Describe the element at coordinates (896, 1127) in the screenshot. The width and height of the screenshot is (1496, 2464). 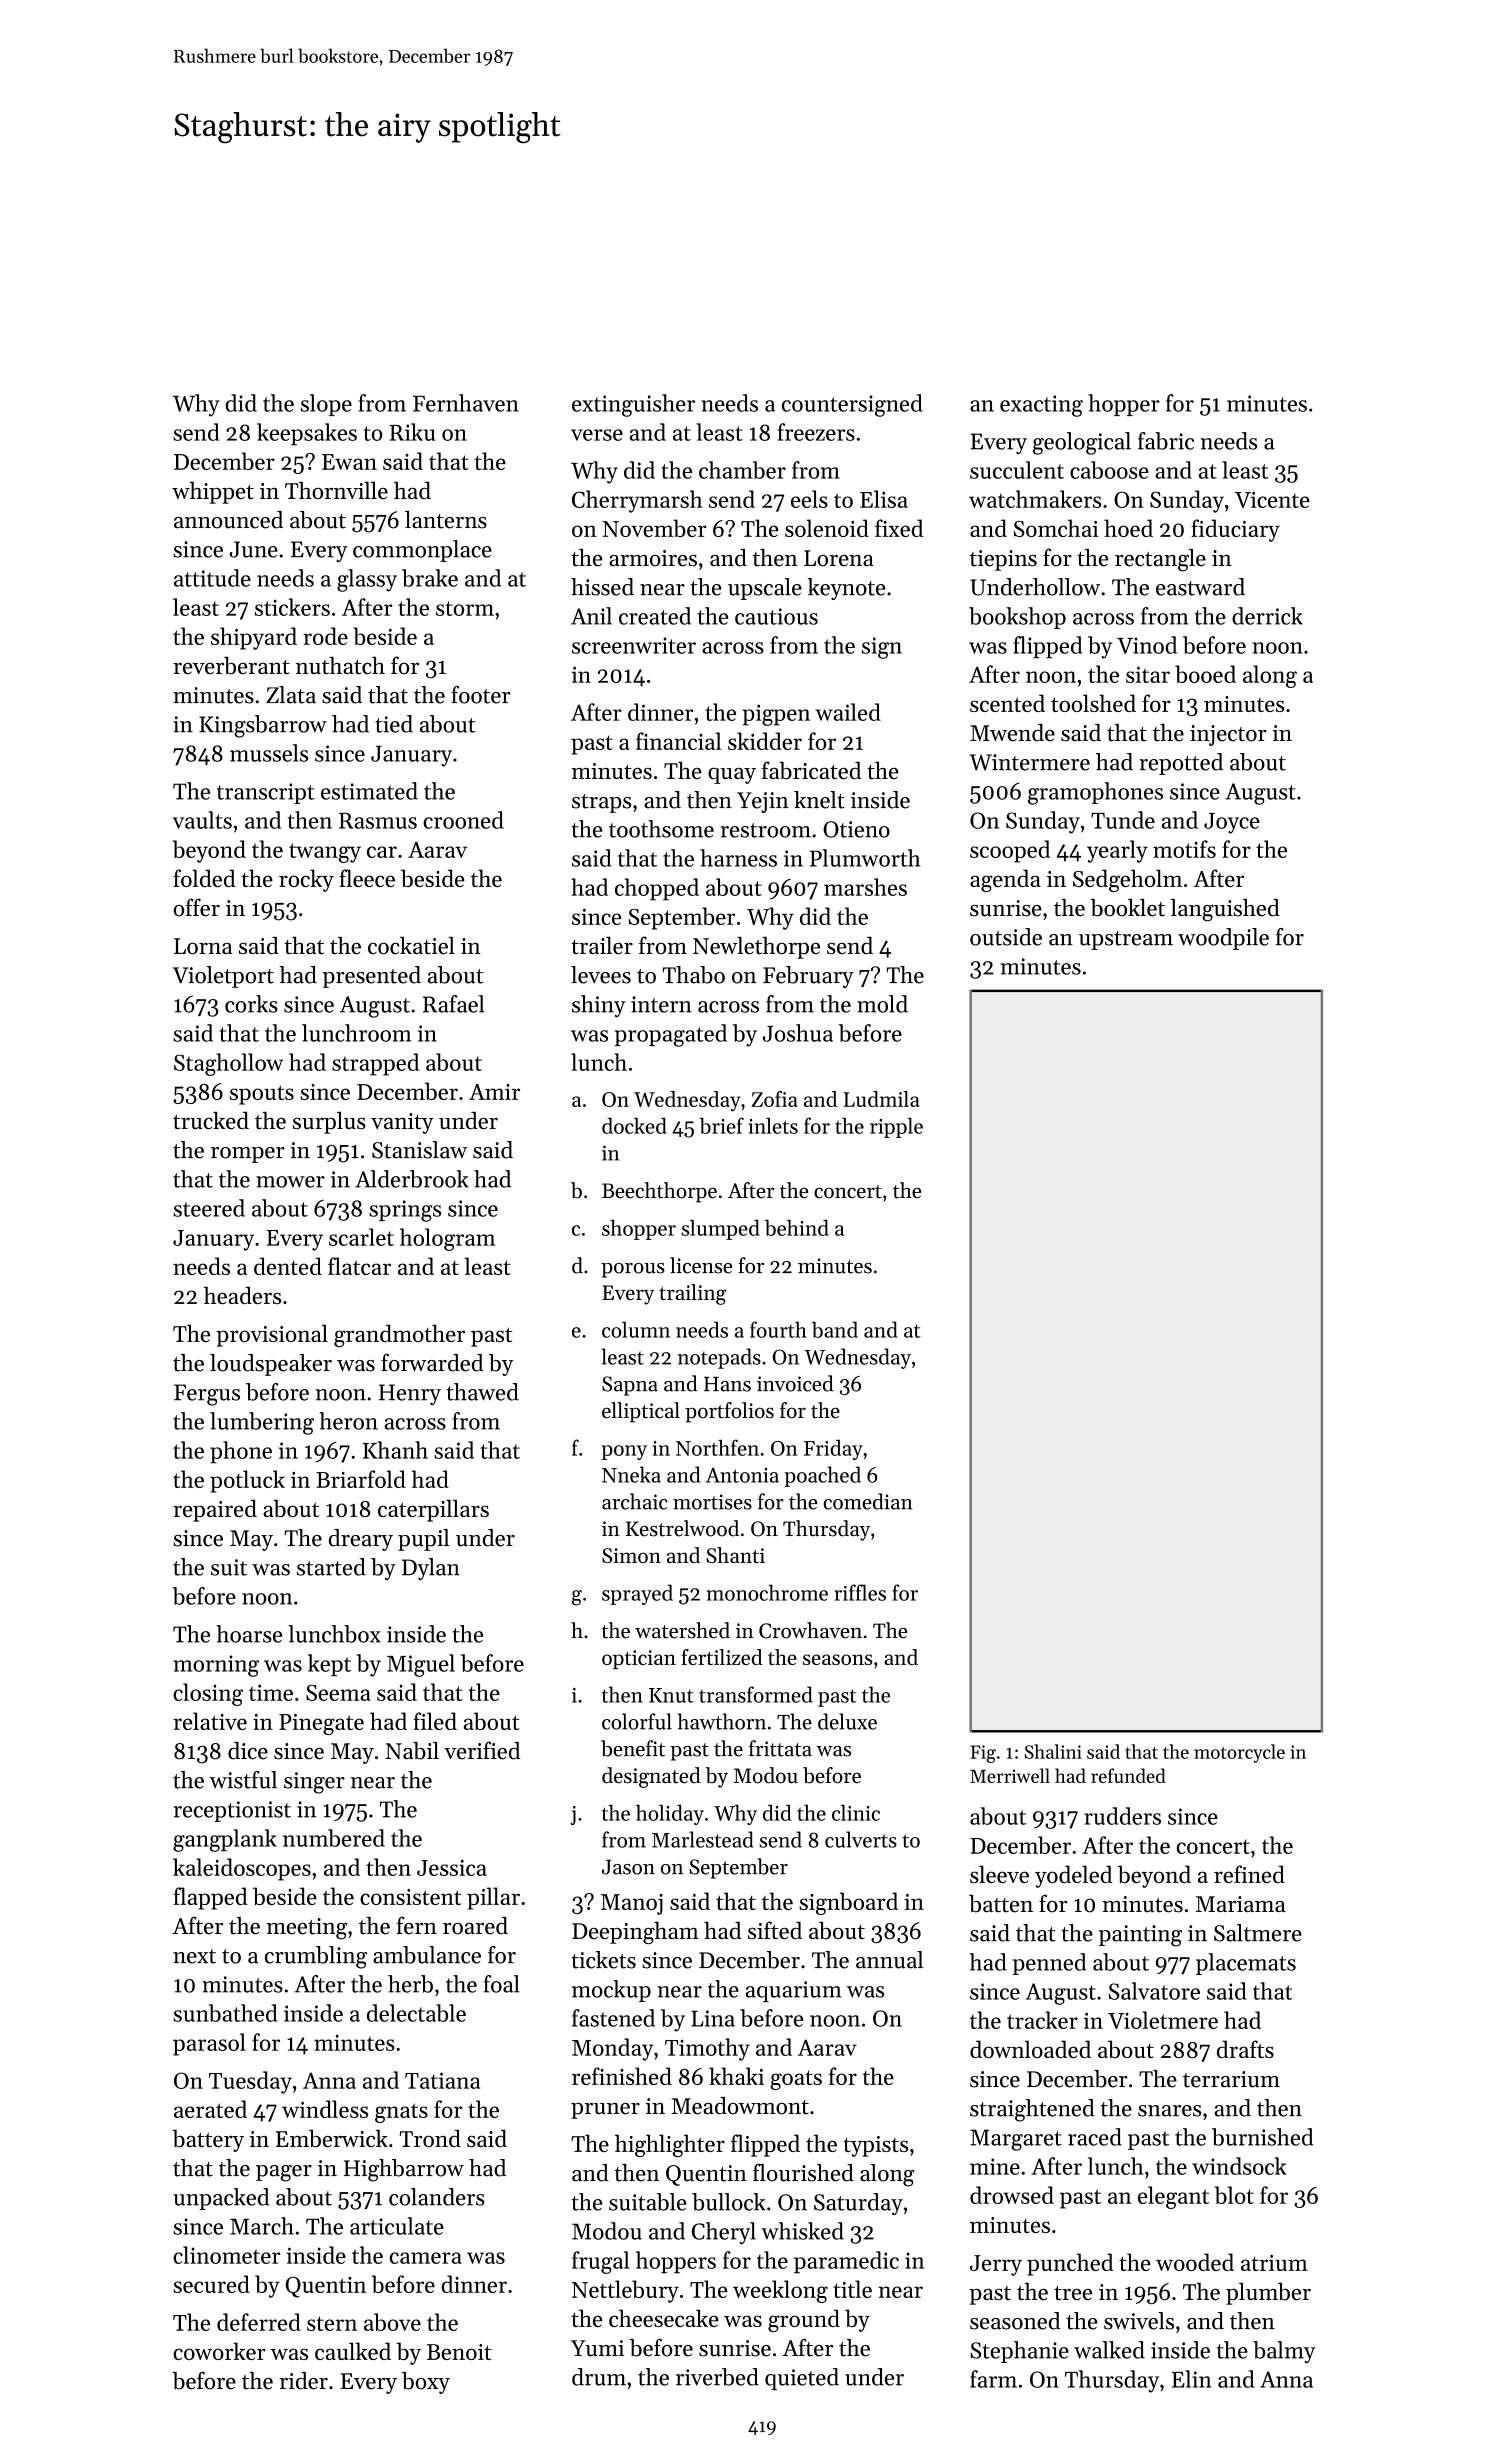
I see `ripple` at that location.
